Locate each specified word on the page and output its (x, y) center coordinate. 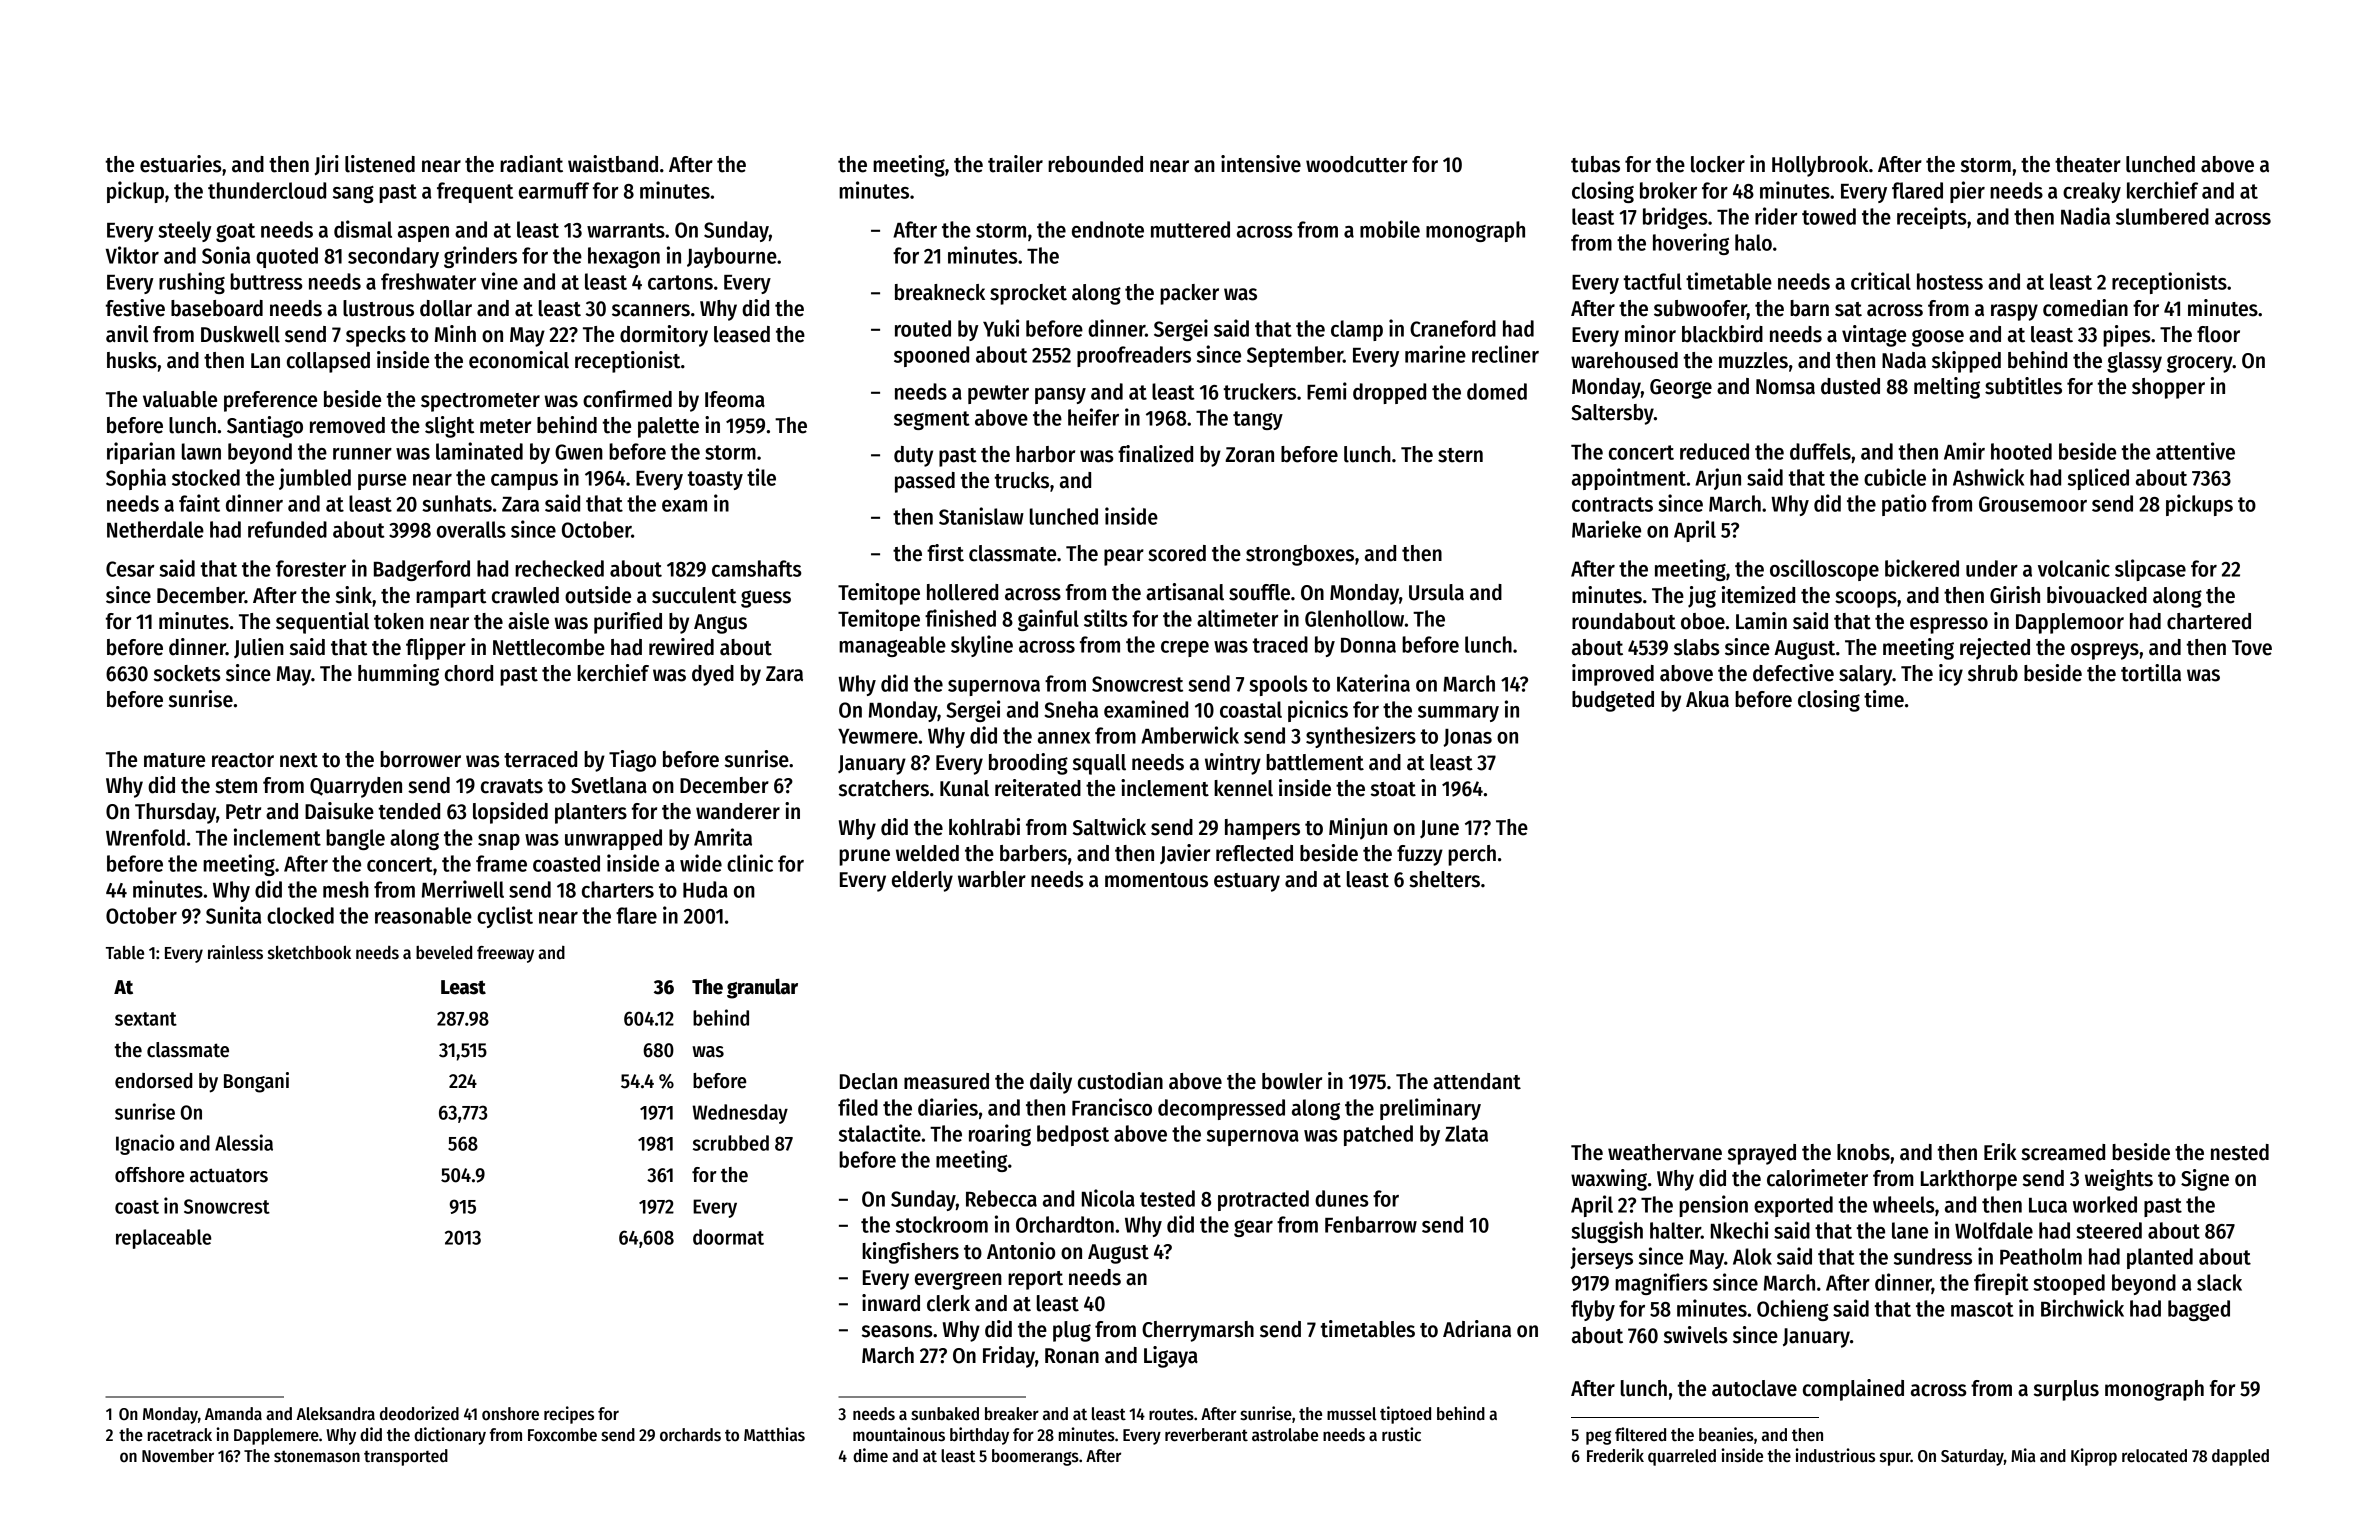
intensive (1261, 164)
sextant (146, 1019)
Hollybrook (1820, 166)
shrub (1993, 673)
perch (1472, 855)
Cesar (130, 569)
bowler (1292, 1081)
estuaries (181, 164)
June (1439, 829)
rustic (1401, 1434)
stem (236, 786)
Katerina (1373, 683)
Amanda (233, 1414)
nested (2240, 1152)
